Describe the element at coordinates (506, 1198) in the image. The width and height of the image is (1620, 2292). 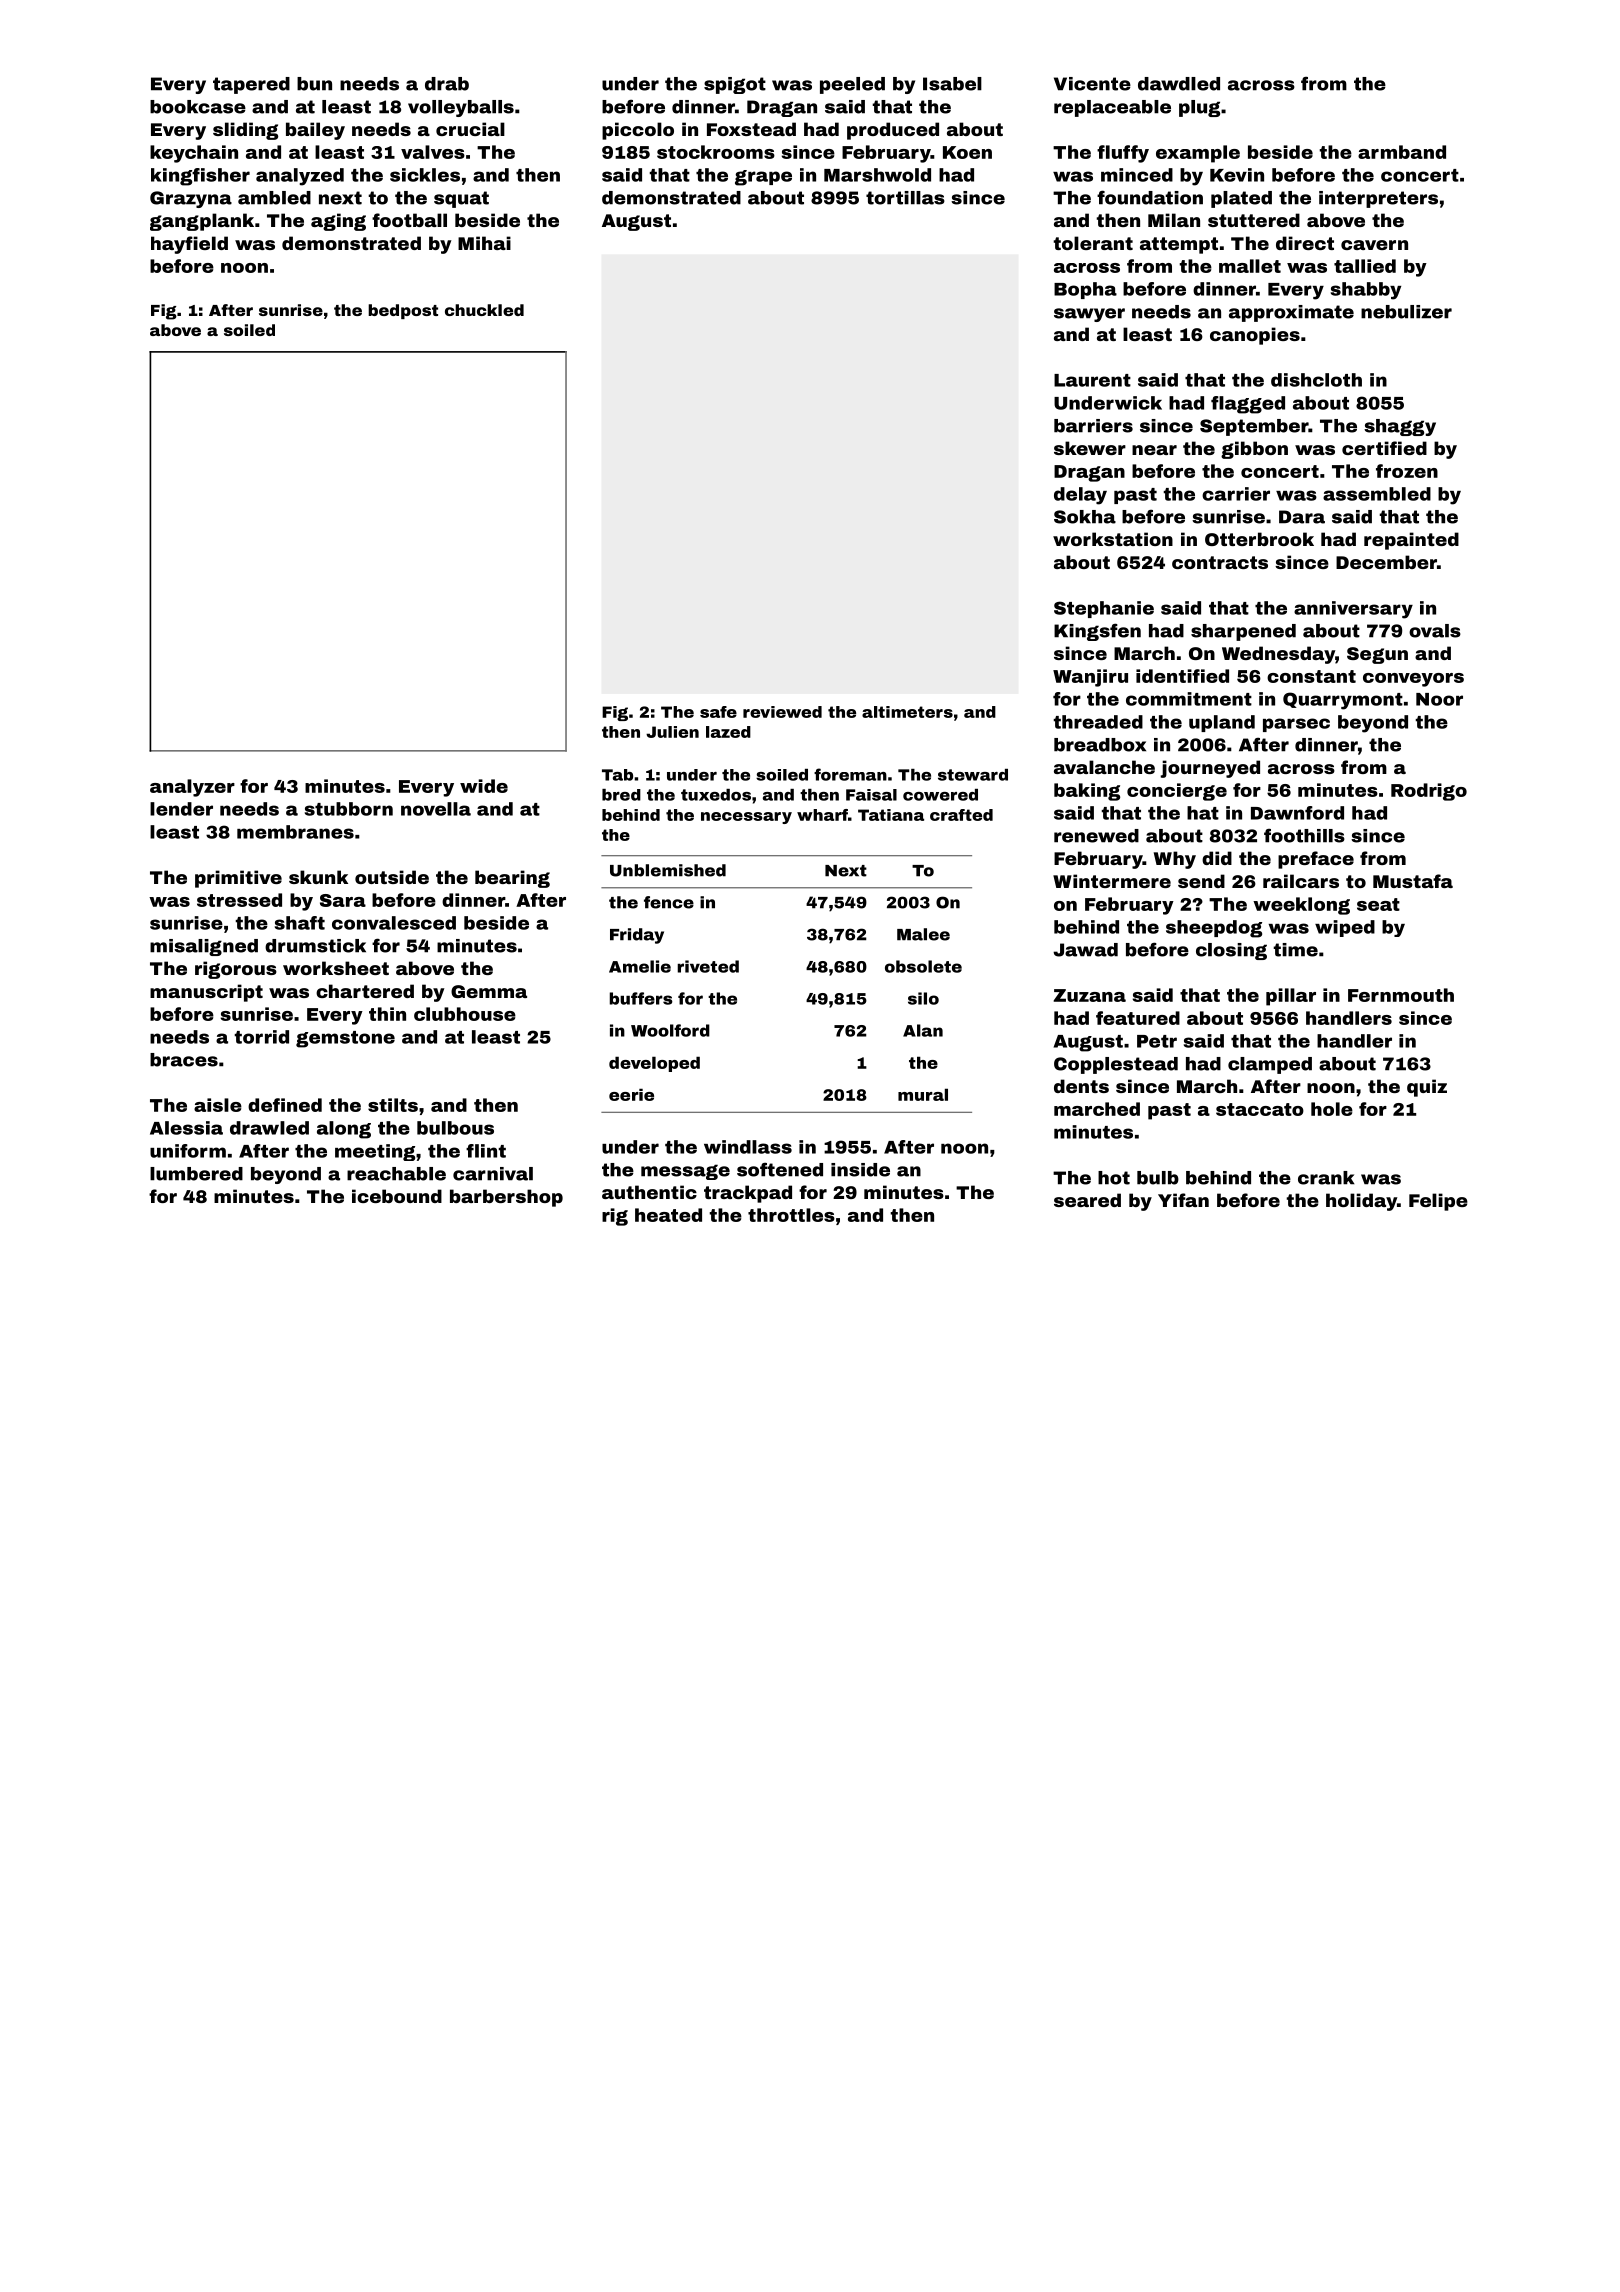
I see `barbershop` at that location.
